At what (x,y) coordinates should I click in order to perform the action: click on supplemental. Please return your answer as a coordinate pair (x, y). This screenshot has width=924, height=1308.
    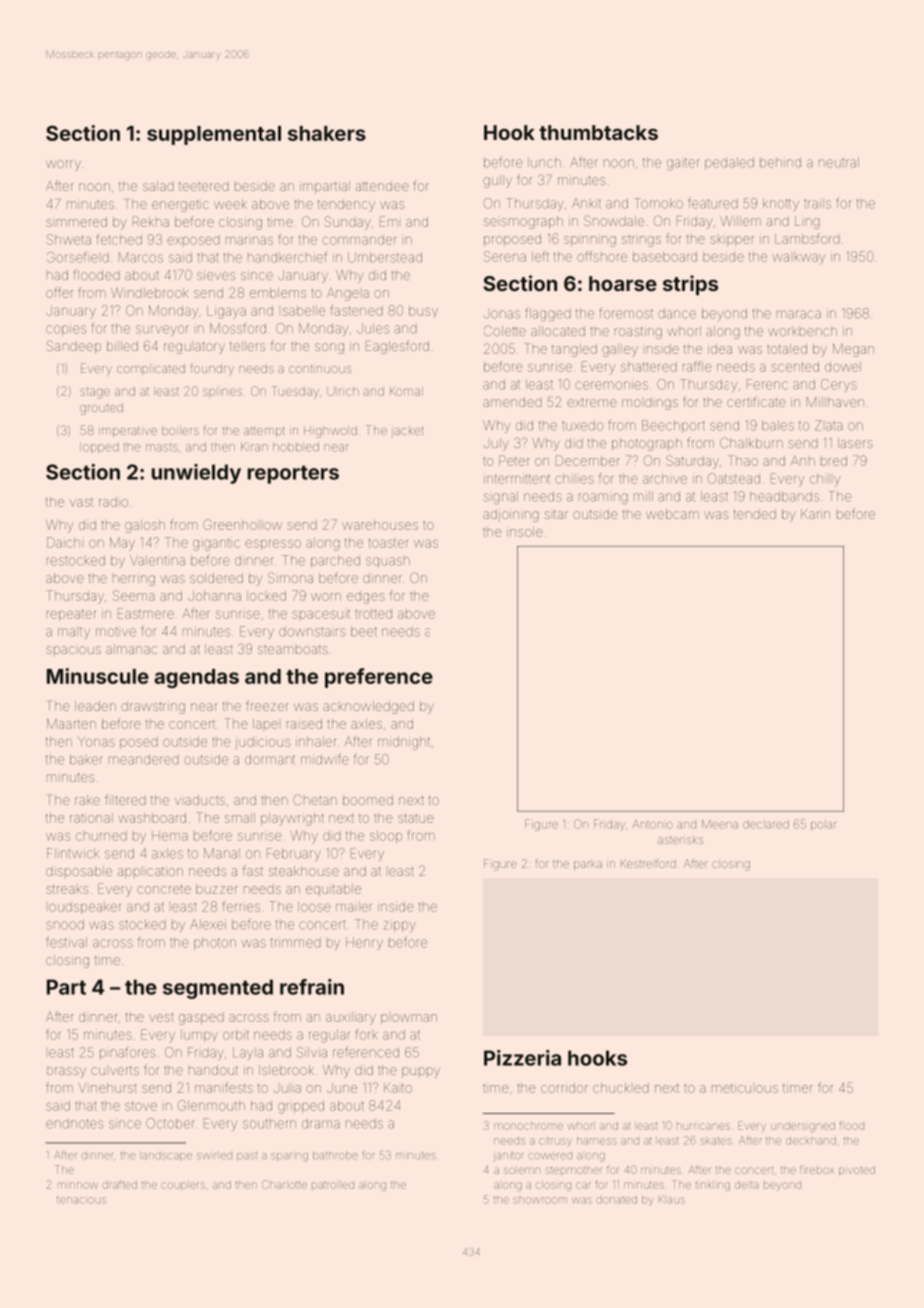
    Looking at the image, I should click on (214, 135).
